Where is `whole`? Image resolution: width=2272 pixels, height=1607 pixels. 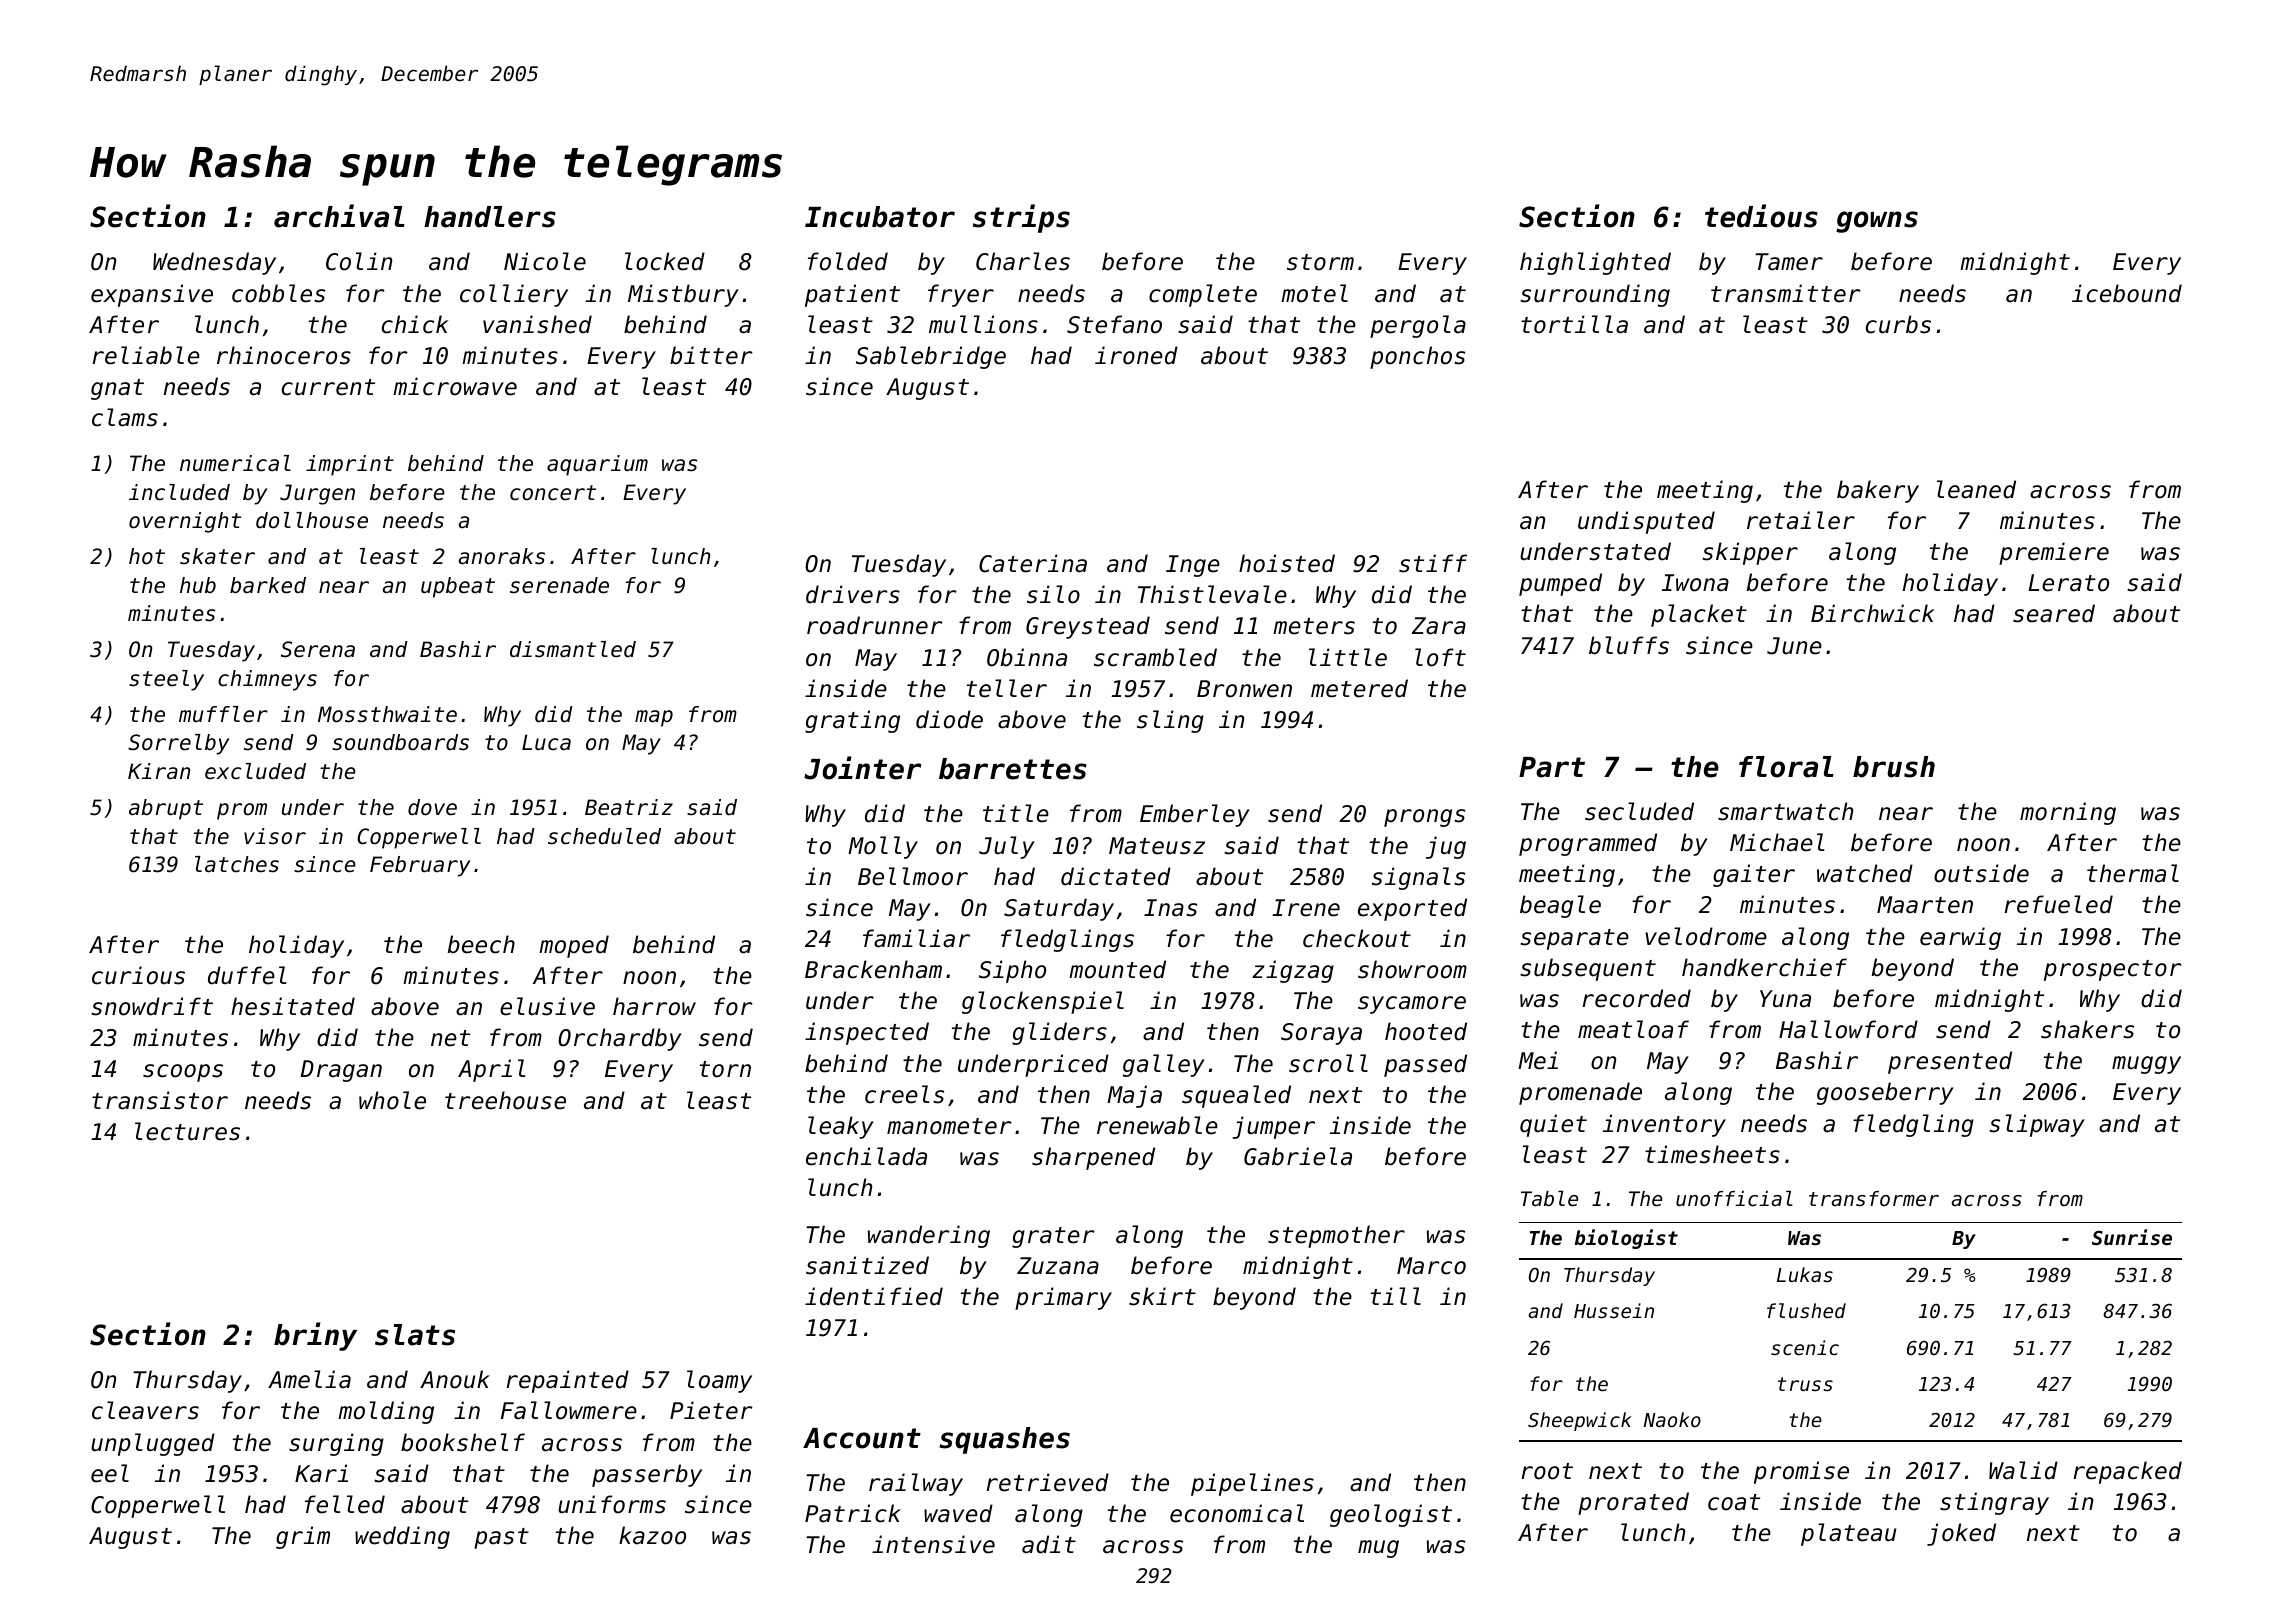
whole is located at coordinates (392, 1100).
